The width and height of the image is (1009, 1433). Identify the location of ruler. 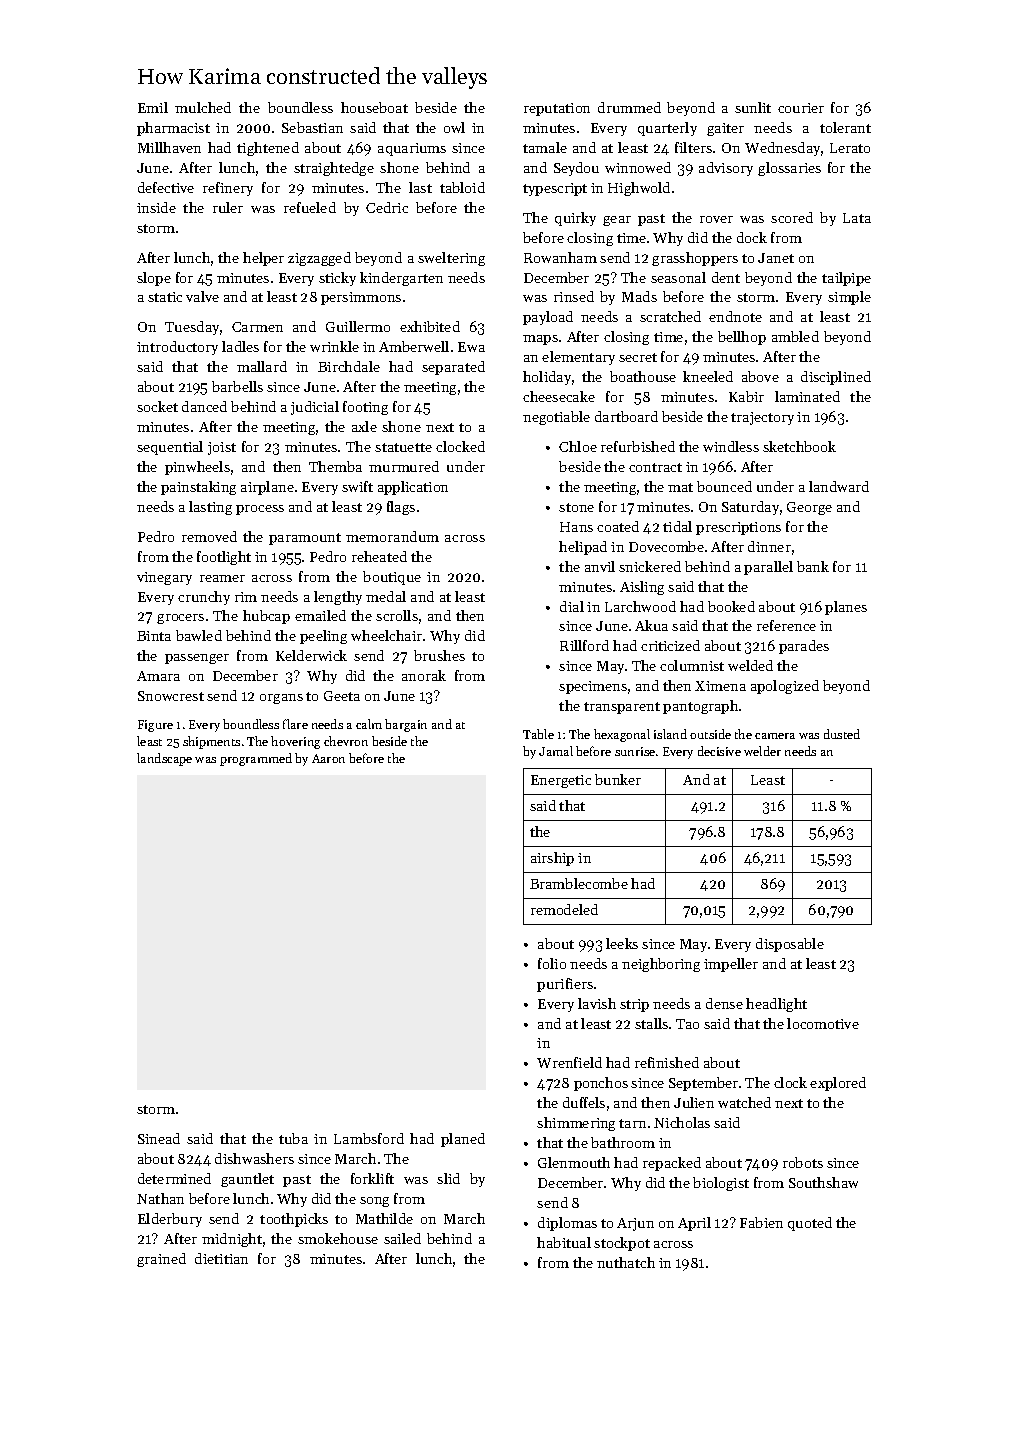
(228, 207).
